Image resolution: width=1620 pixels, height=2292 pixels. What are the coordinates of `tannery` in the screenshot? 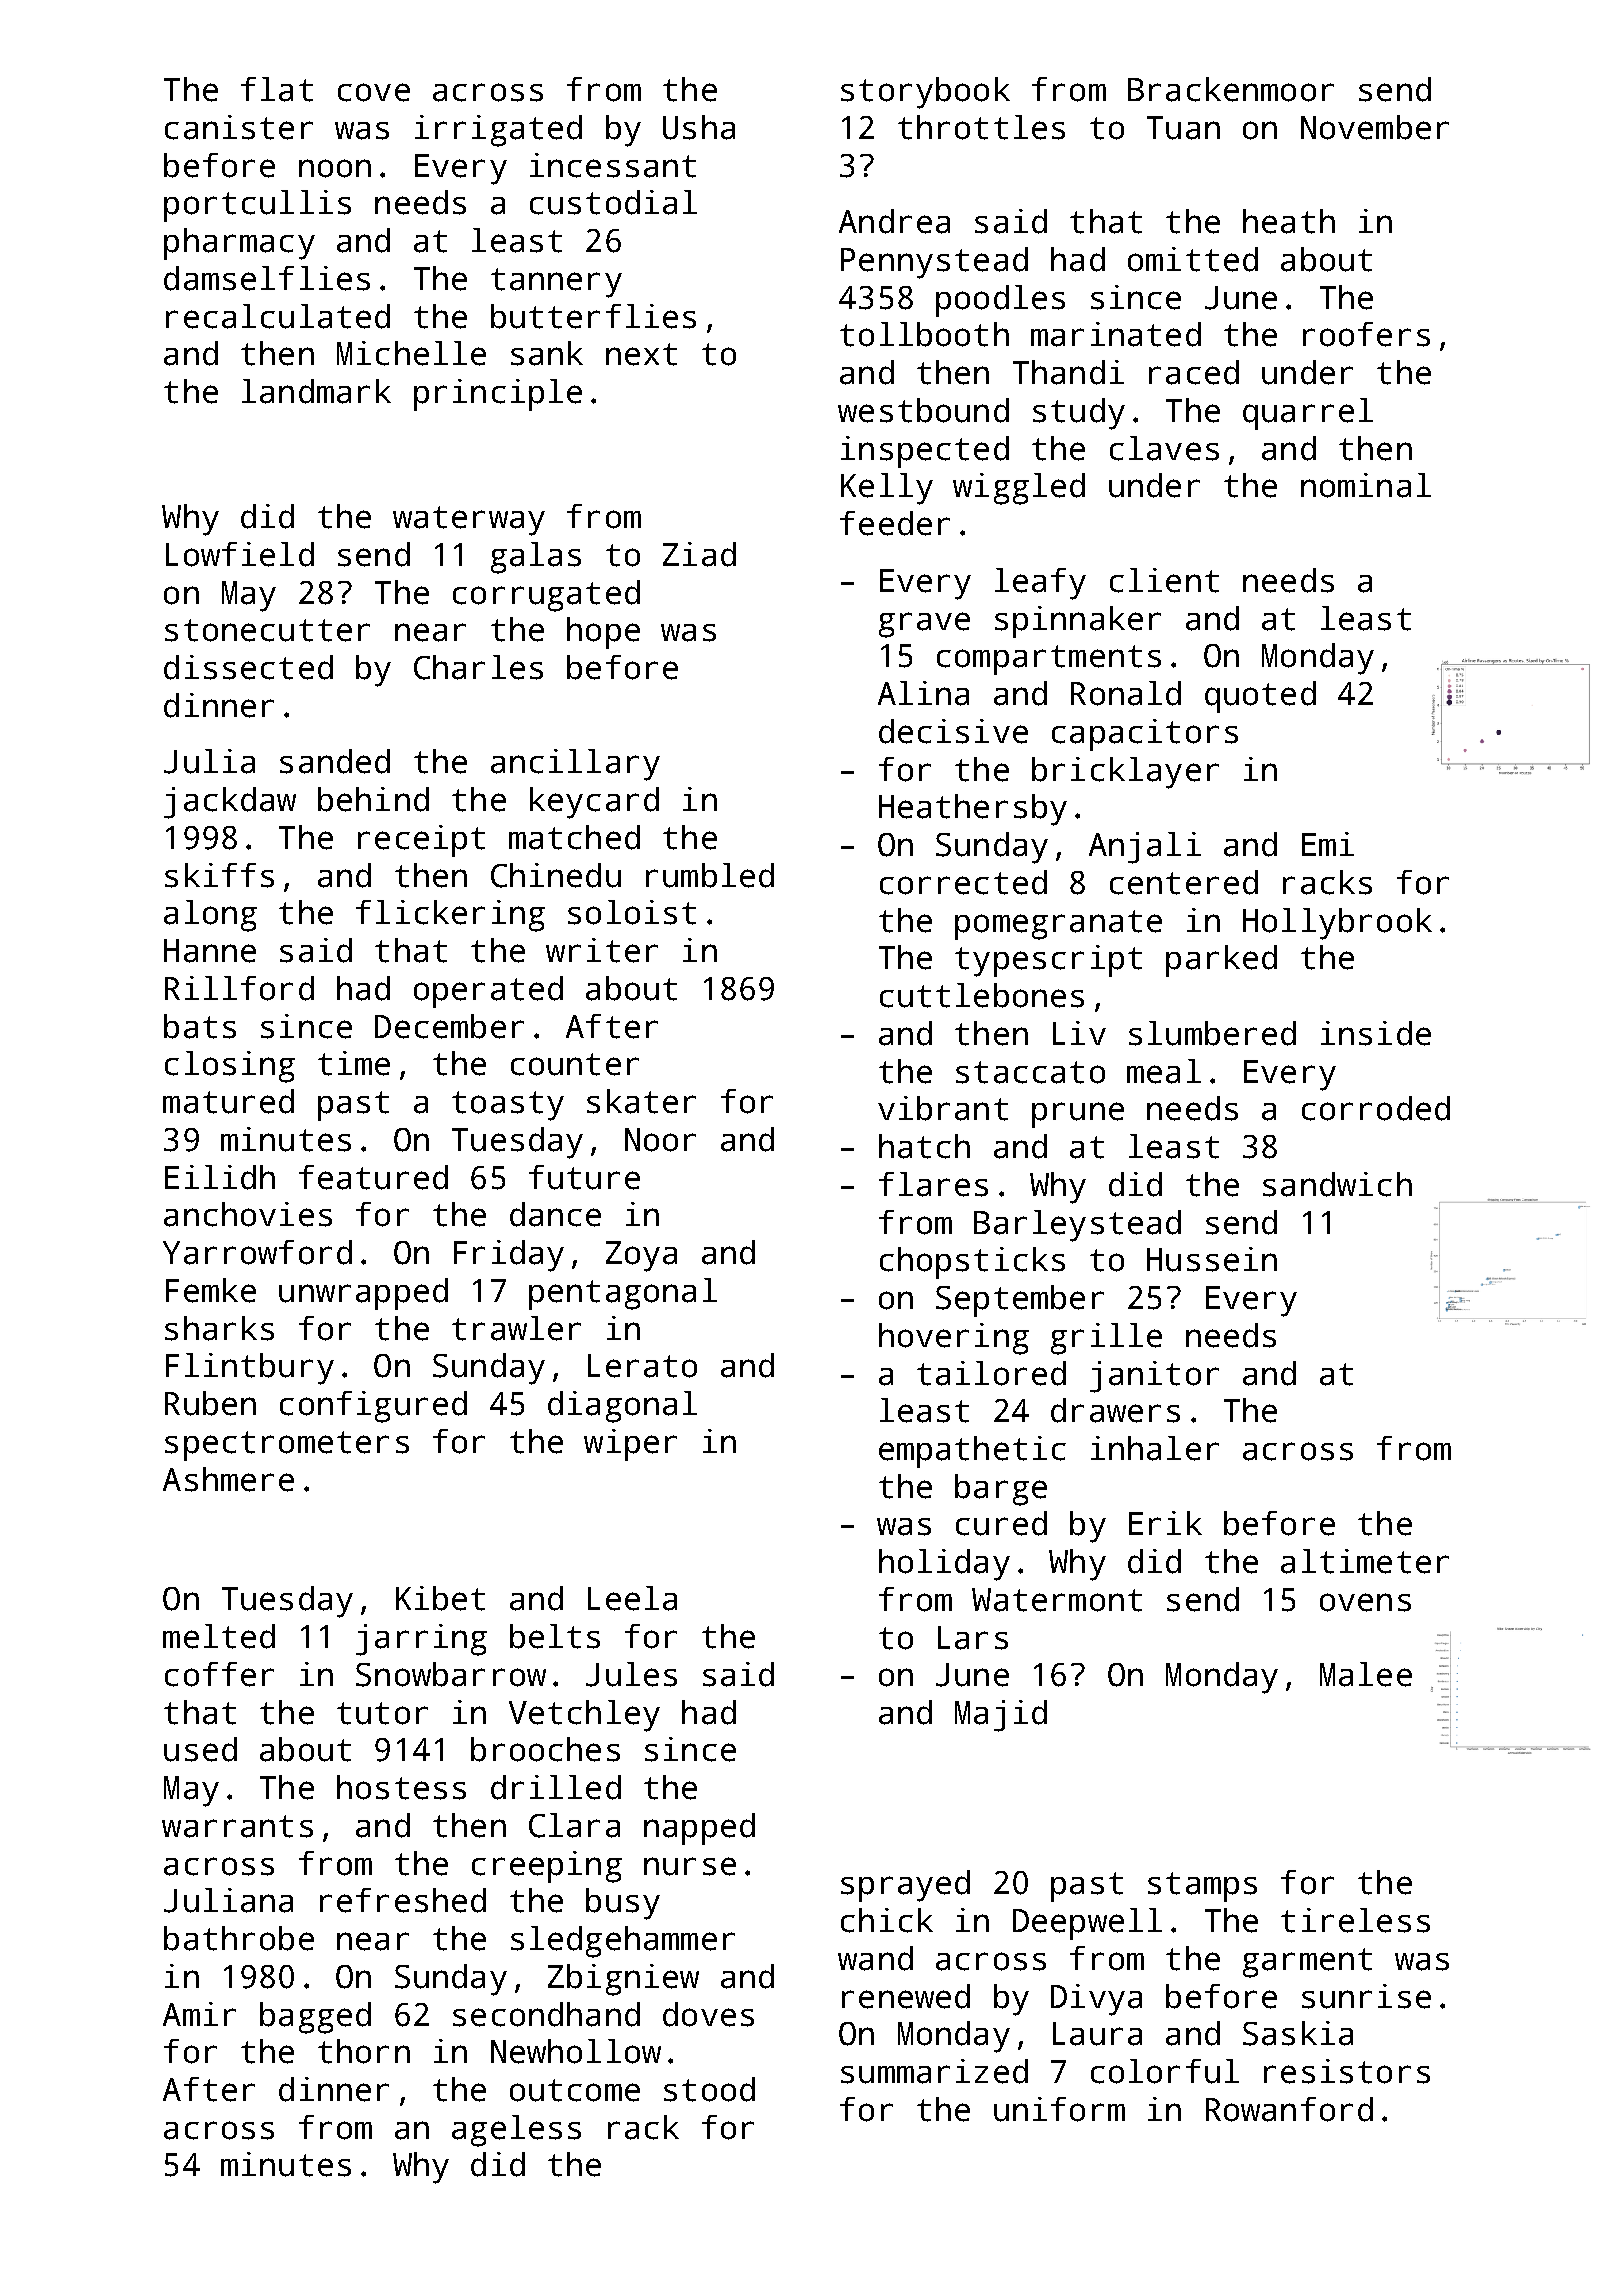 It's located at (556, 283).
